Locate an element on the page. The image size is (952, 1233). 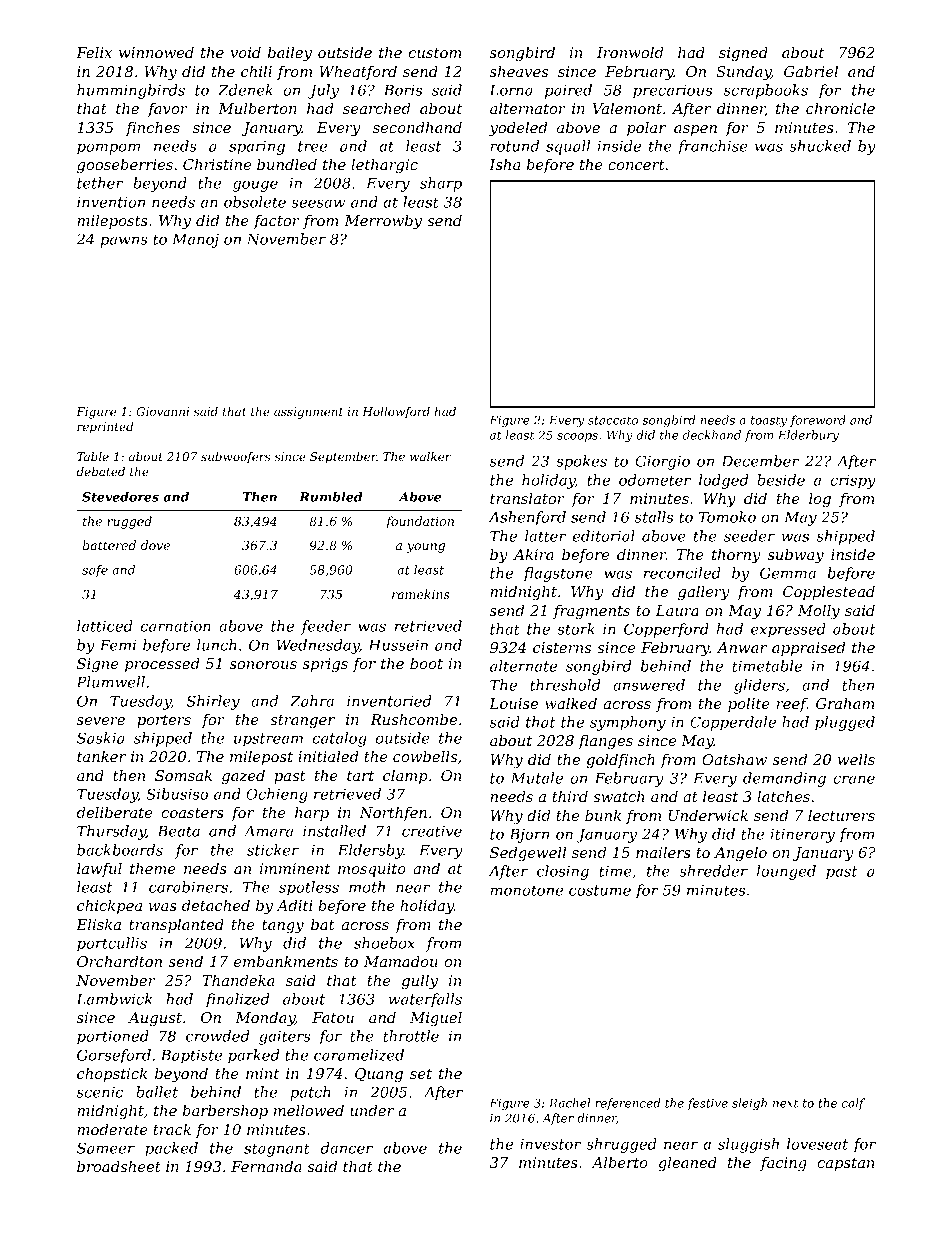
Northfen is located at coordinates (393, 814).
